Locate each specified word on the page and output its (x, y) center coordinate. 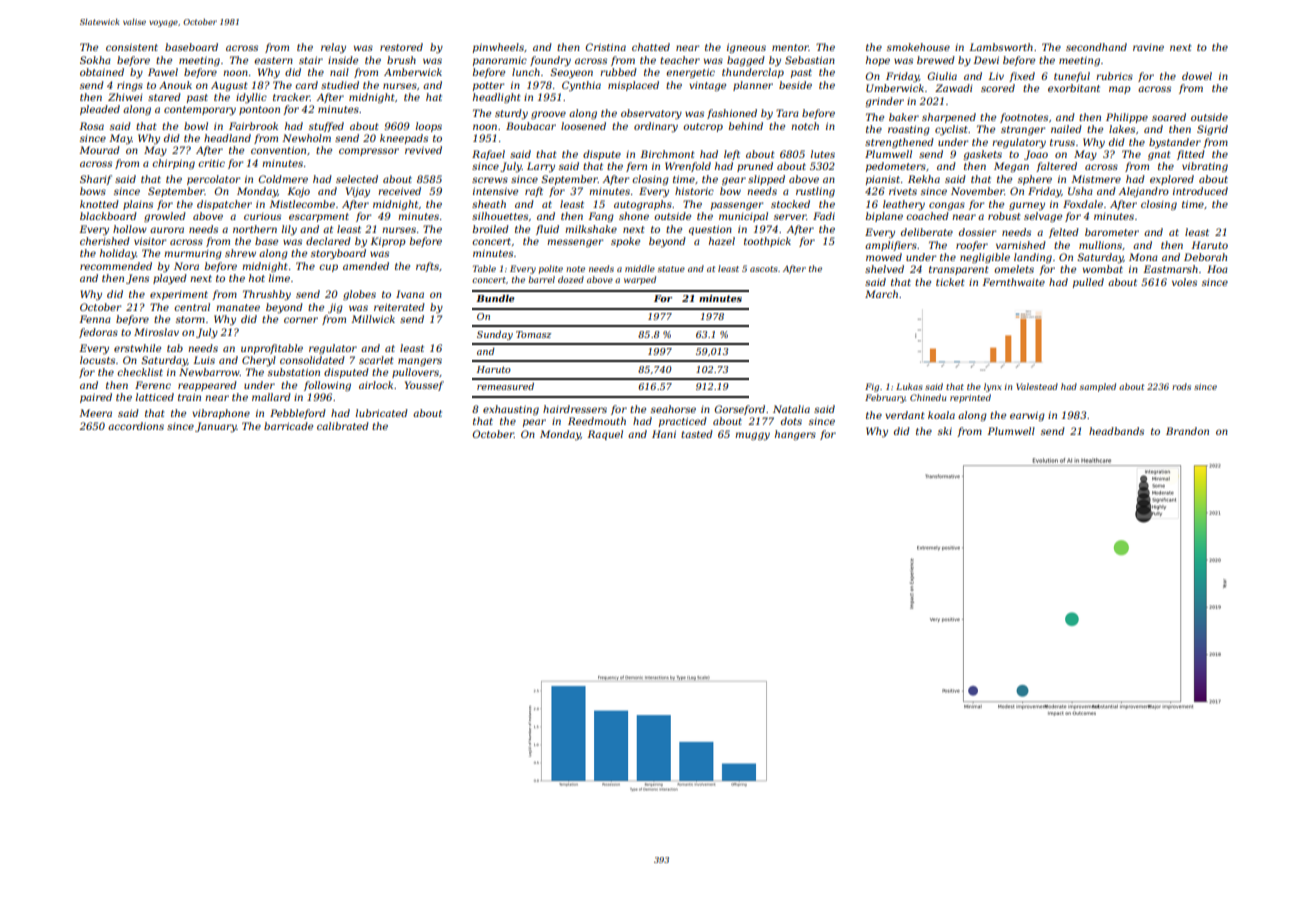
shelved (884, 269)
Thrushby (267, 295)
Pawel (163, 72)
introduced (1200, 191)
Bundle (495, 298)
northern (255, 229)
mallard (271, 397)
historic (694, 191)
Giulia (942, 76)
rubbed (618, 72)
